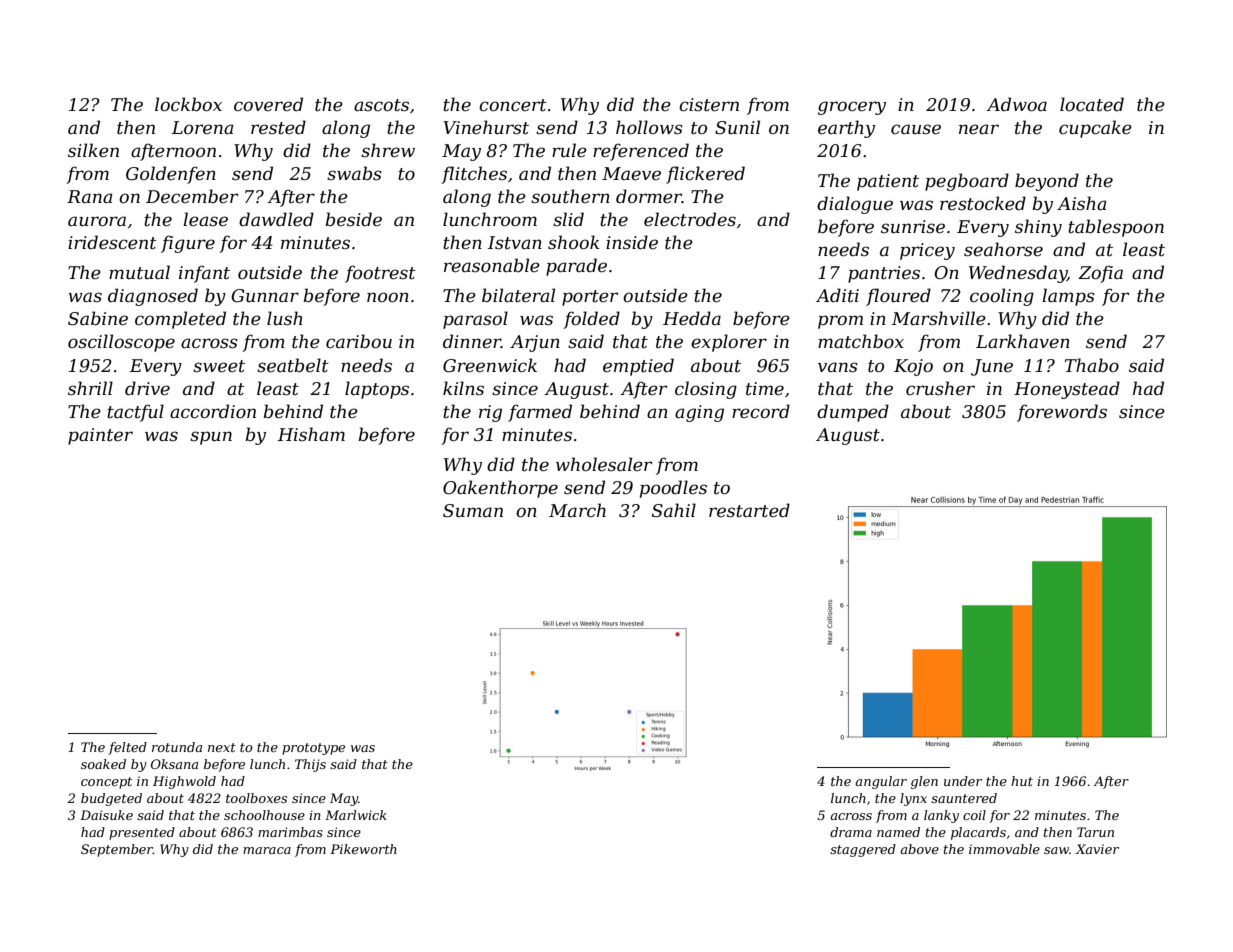 This document has width=1233, height=952. What do you see at coordinates (267, 850) in the document?
I see `maraca` at bounding box center [267, 850].
